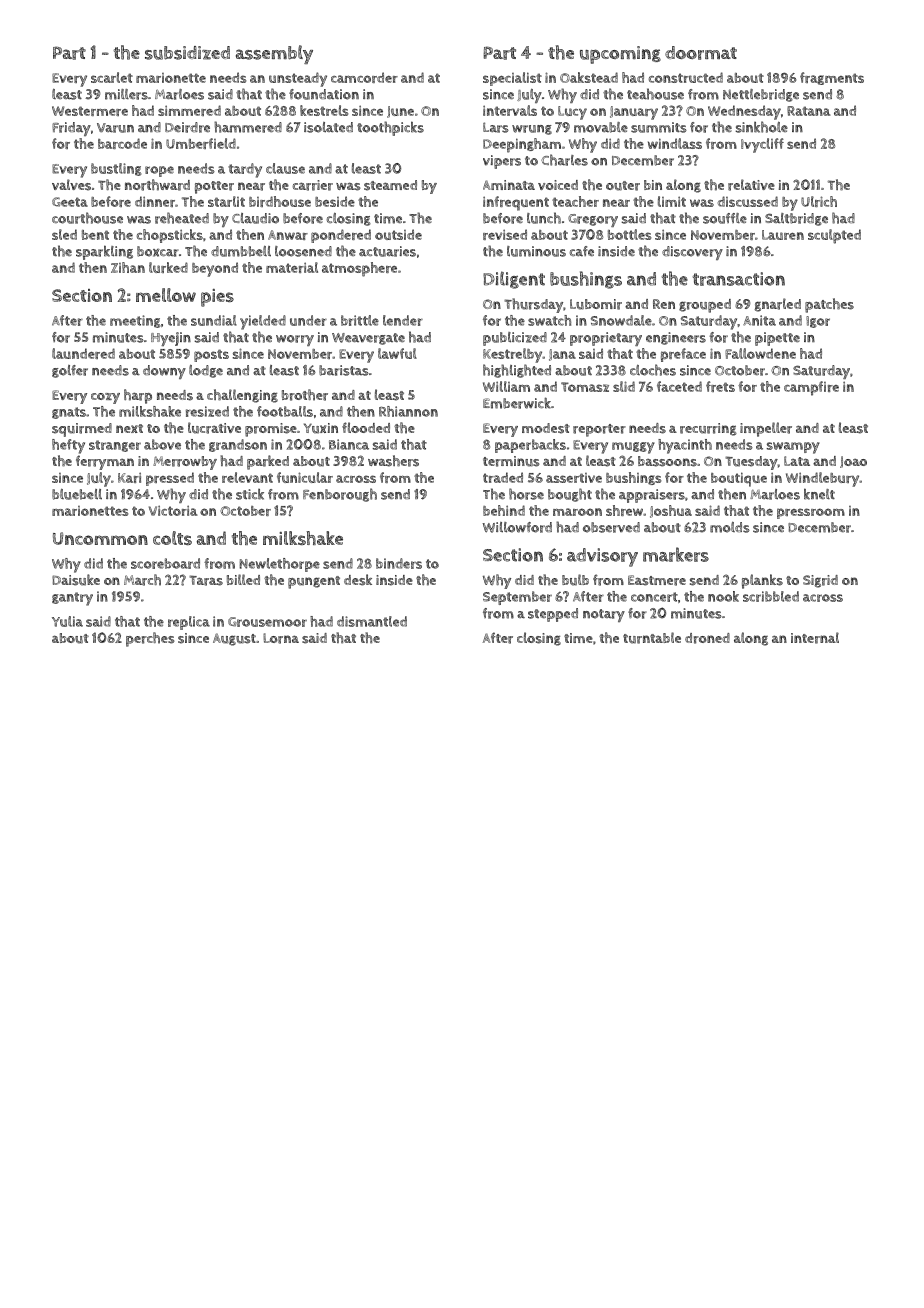  I want to click on fragments, so click(832, 78).
